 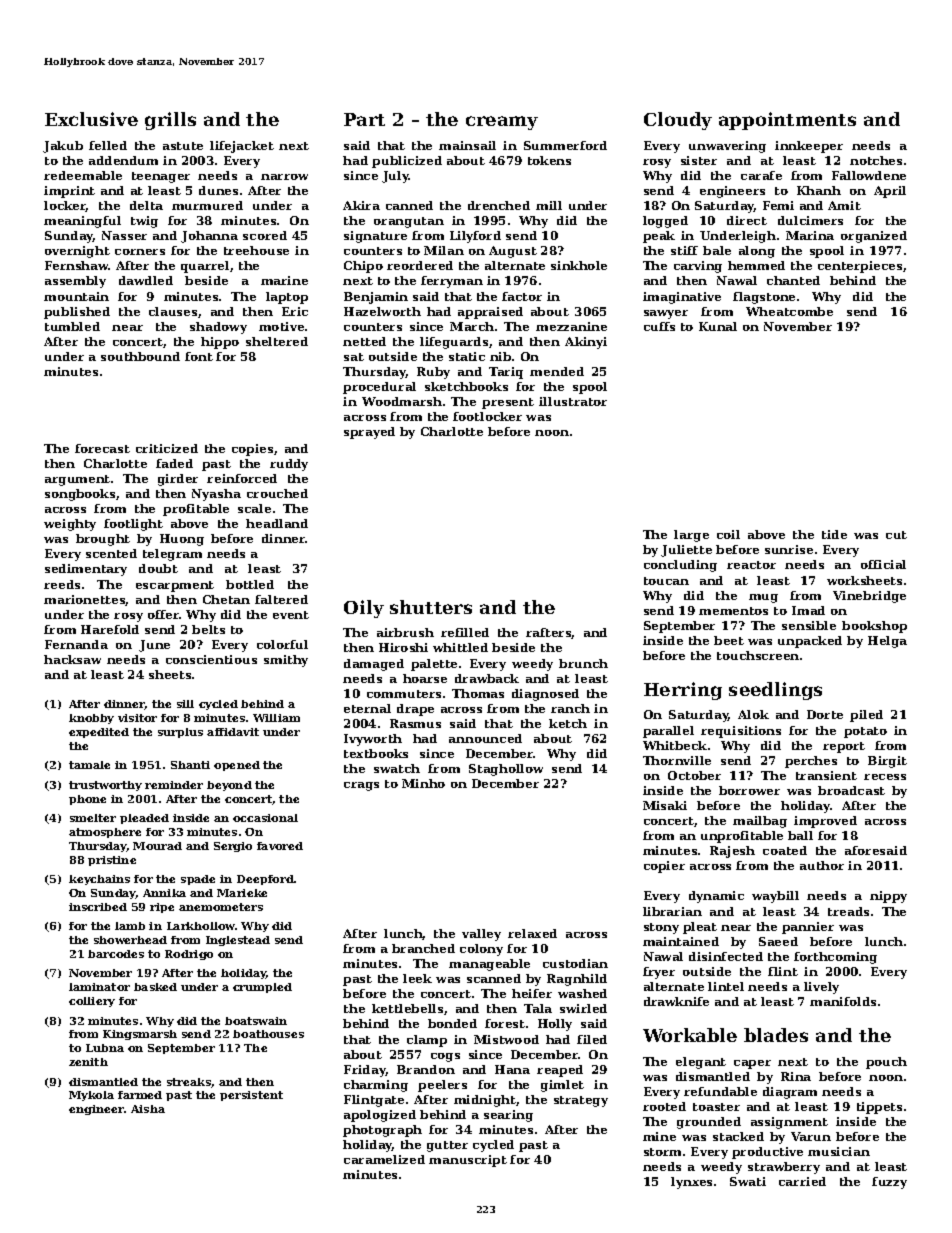 I want to click on zenith, so click(x=88, y=1062).
